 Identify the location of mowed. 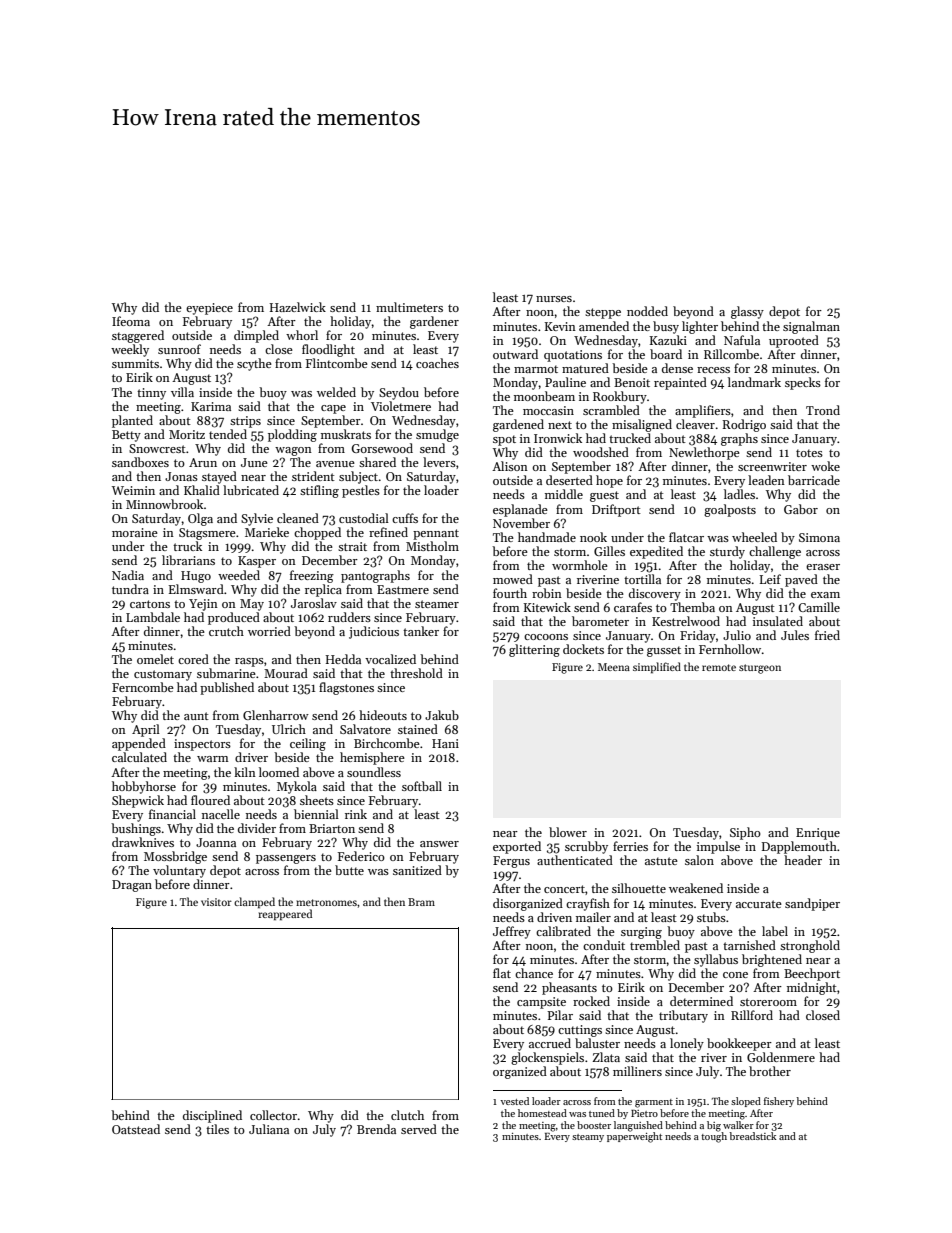
(513, 579).
